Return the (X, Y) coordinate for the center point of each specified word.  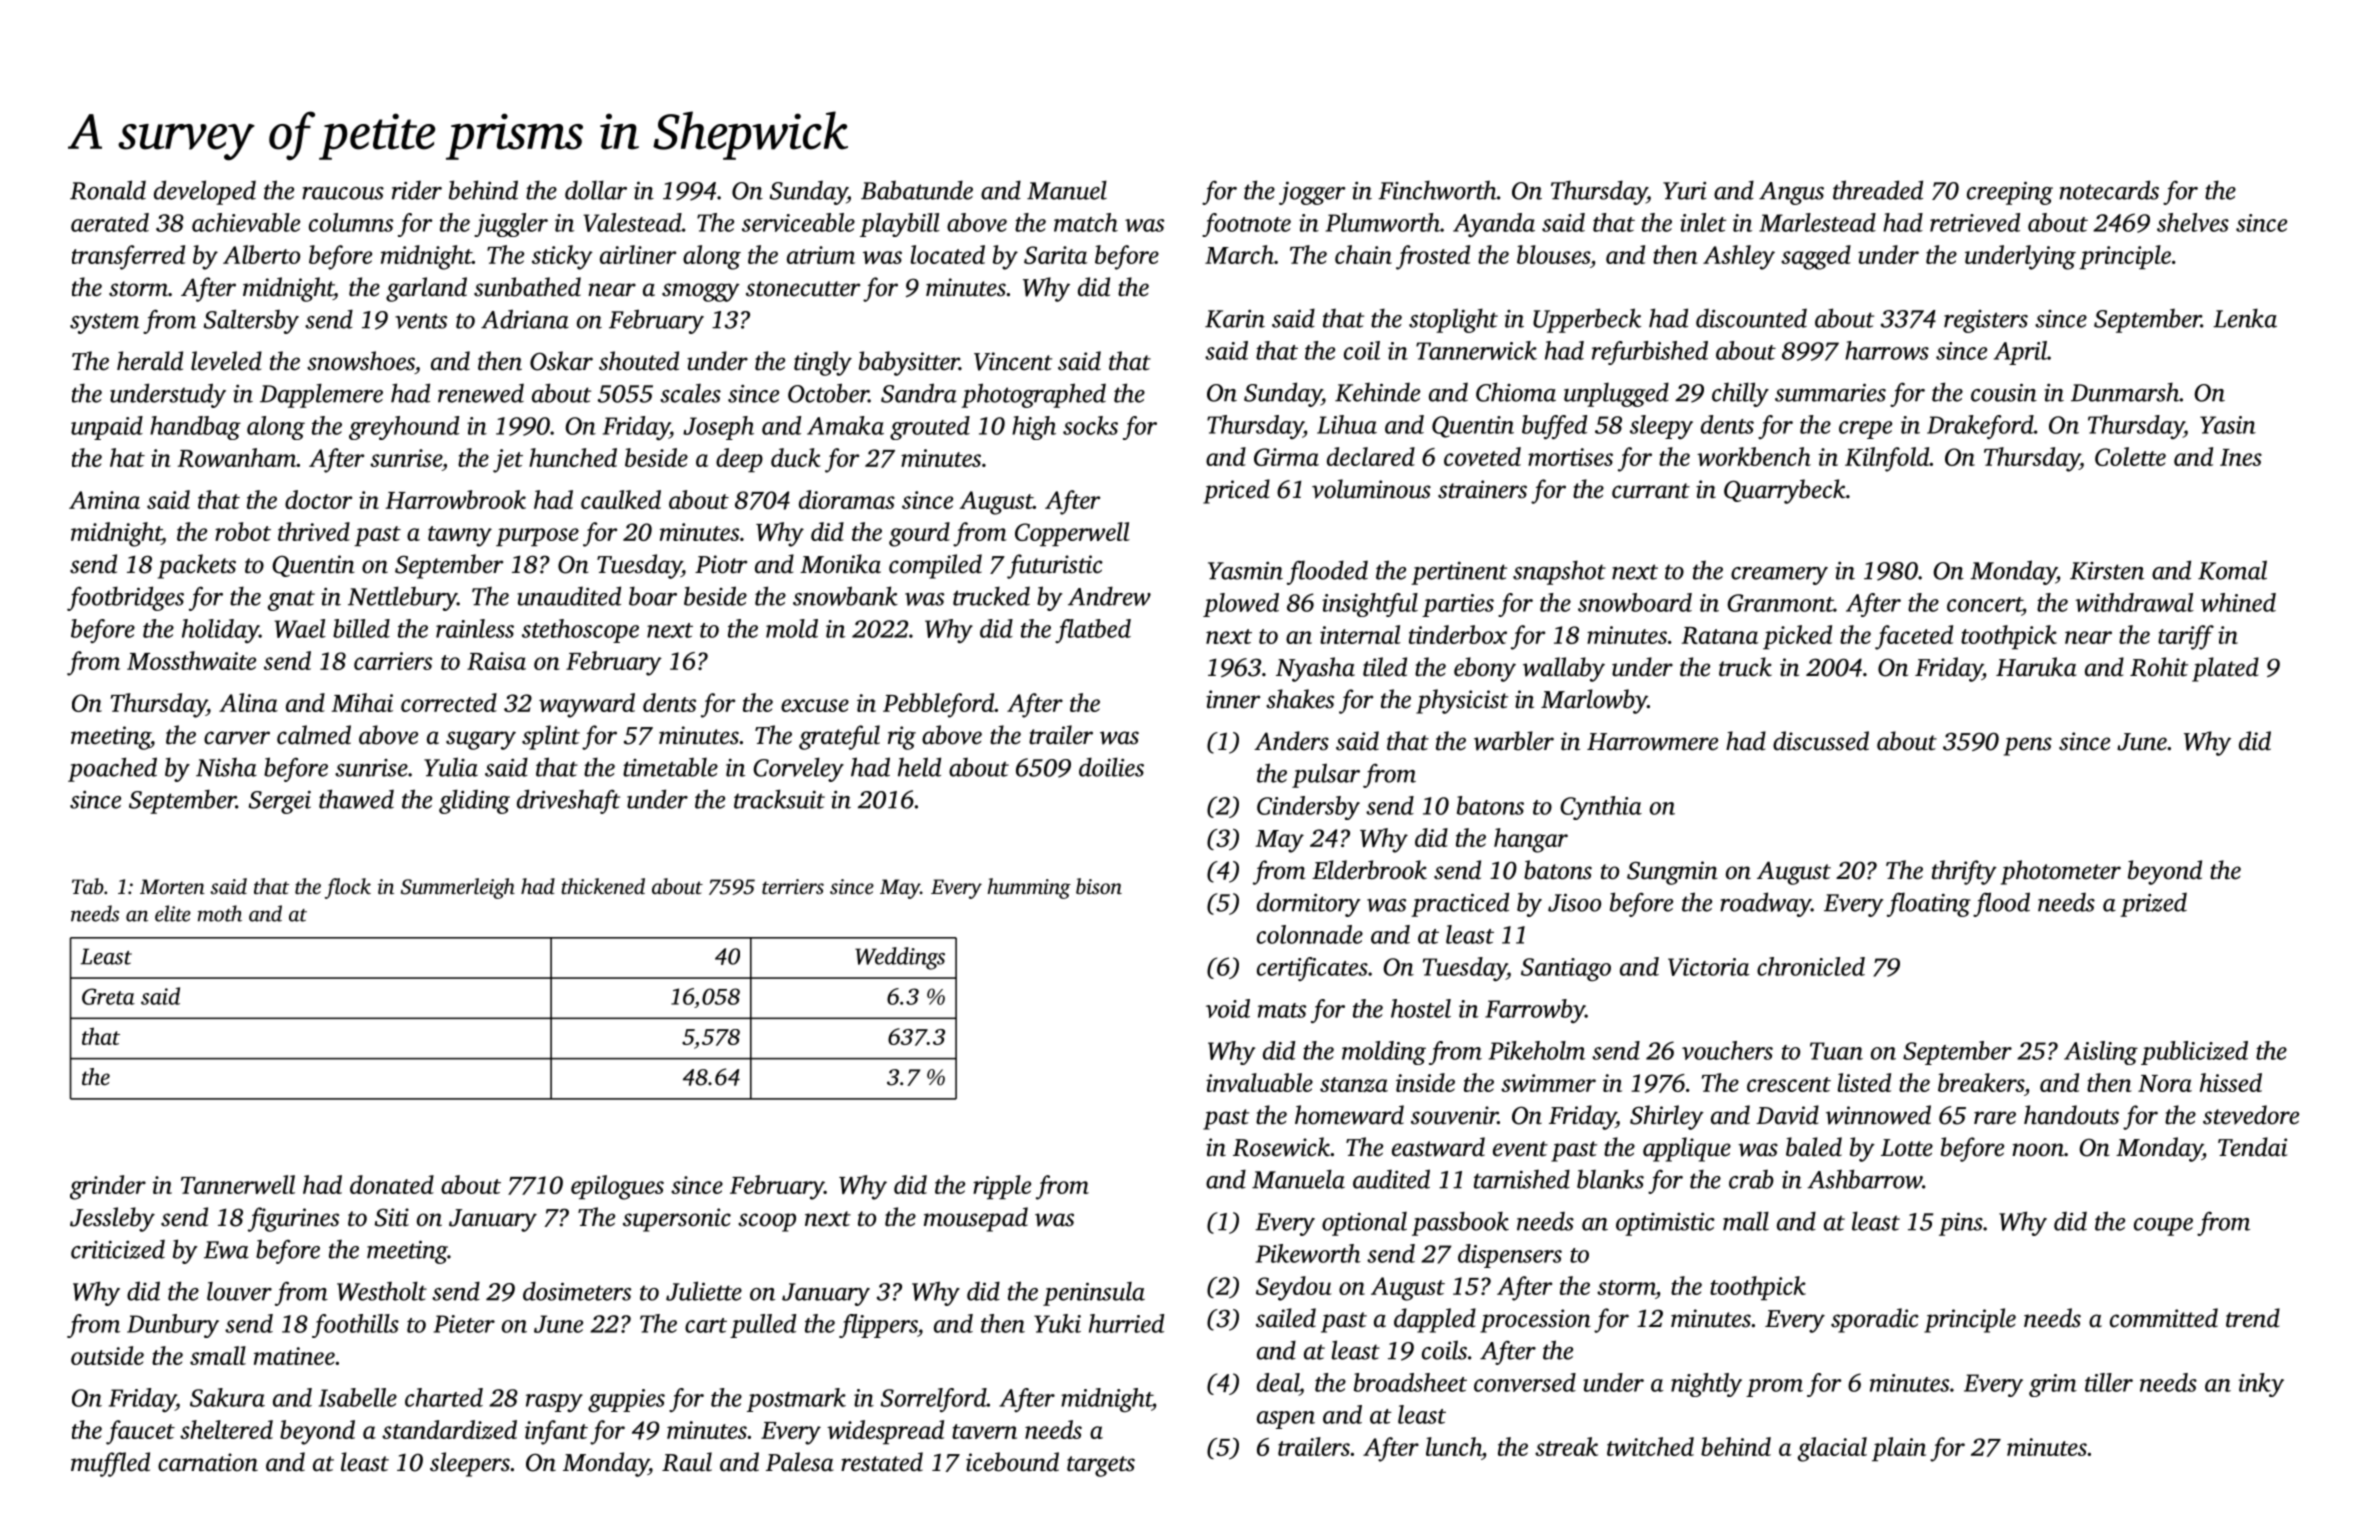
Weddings (900, 958)
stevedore (2251, 1115)
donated (392, 1184)
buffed (1554, 427)
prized (2153, 905)
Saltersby (251, 321)
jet (508, 461)
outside (107, 1355)
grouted (930, 428)
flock (348, 888)
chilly (1740, 394)
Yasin (2228, 425)
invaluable (1259, 1082)
